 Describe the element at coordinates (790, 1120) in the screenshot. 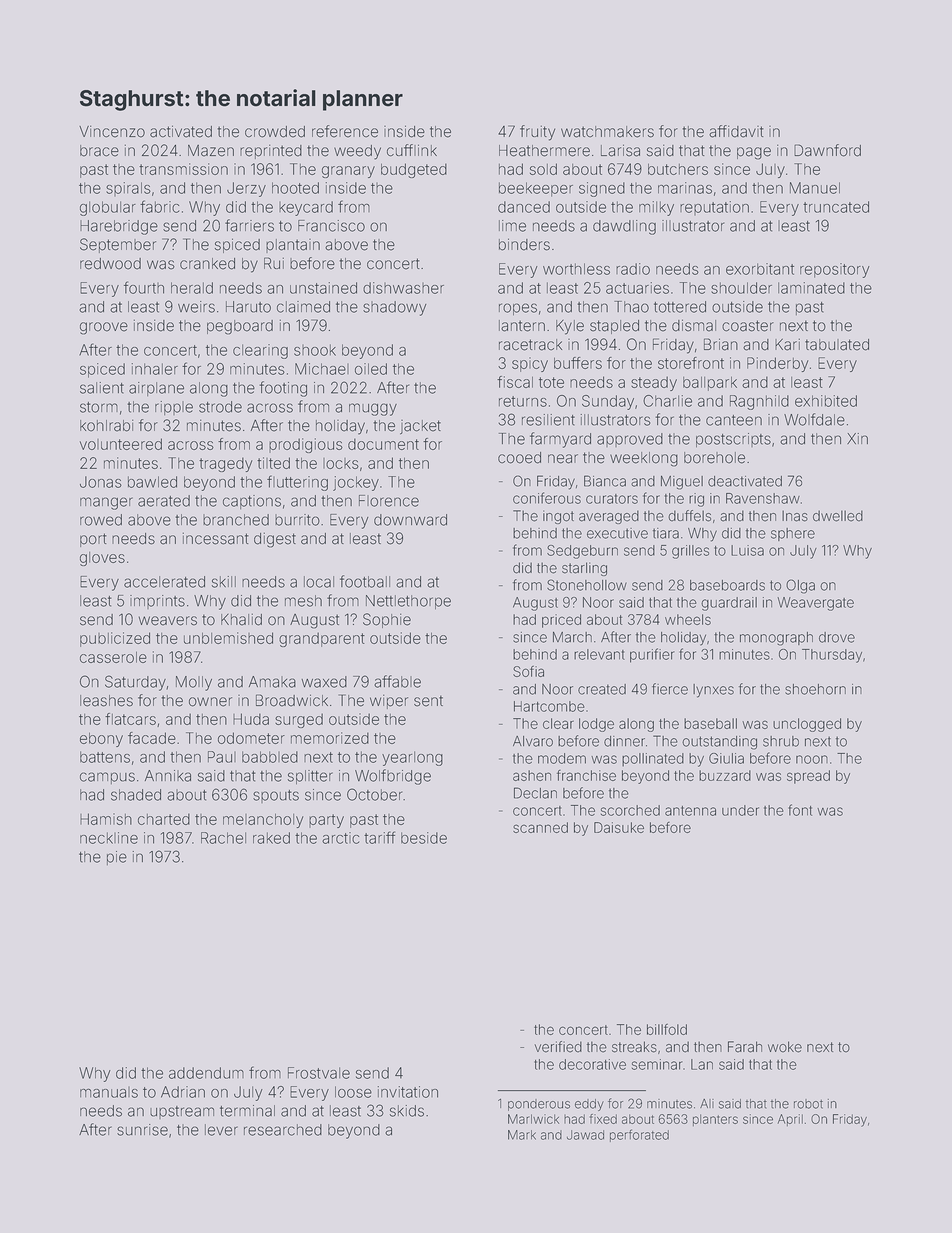

I see `April` at that location.
